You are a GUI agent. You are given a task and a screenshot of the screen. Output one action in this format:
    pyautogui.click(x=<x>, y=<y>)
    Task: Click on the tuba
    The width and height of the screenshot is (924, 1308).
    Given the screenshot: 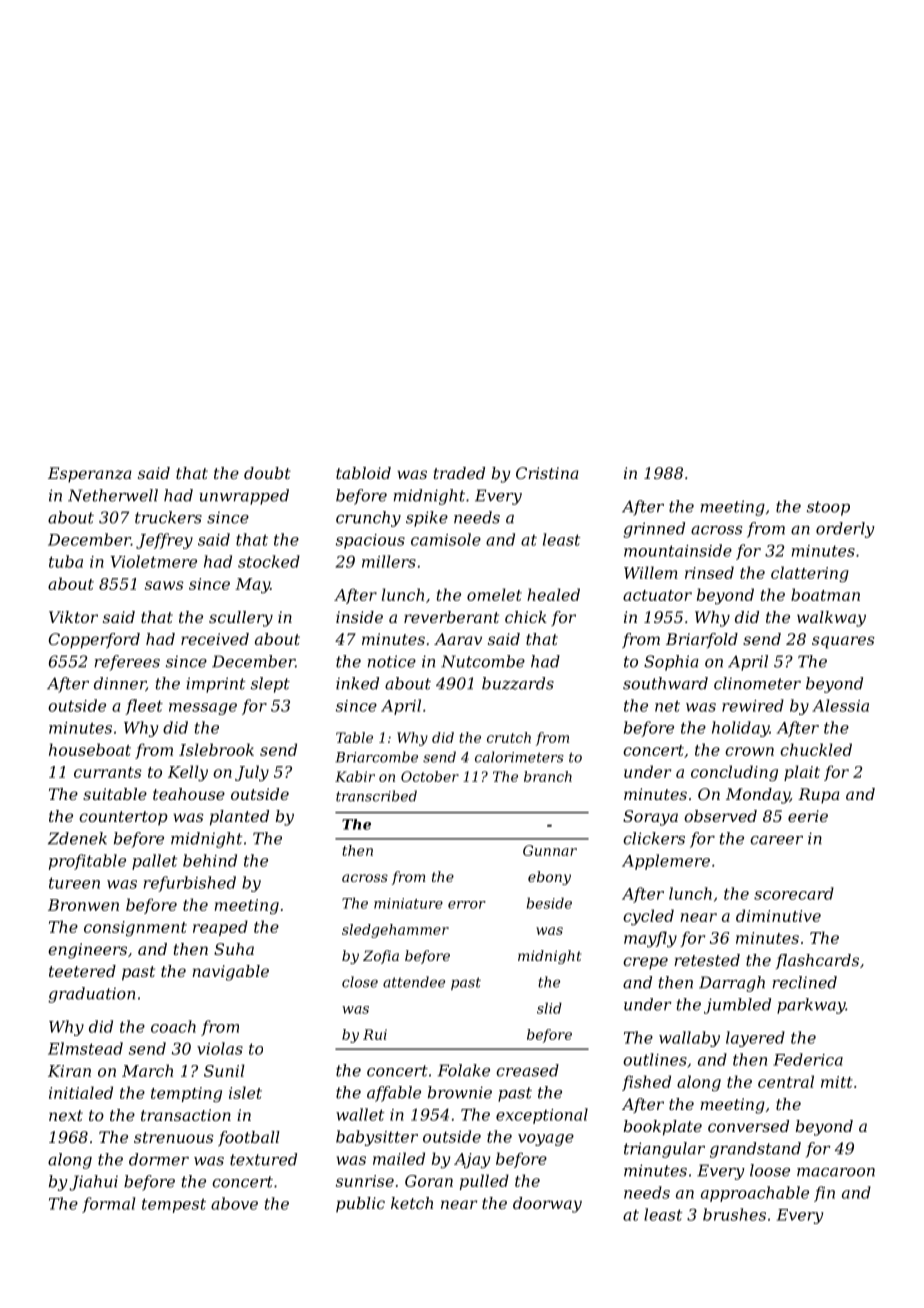 What is the action you would take?
    pyautogui.click(x=66, y=561)
